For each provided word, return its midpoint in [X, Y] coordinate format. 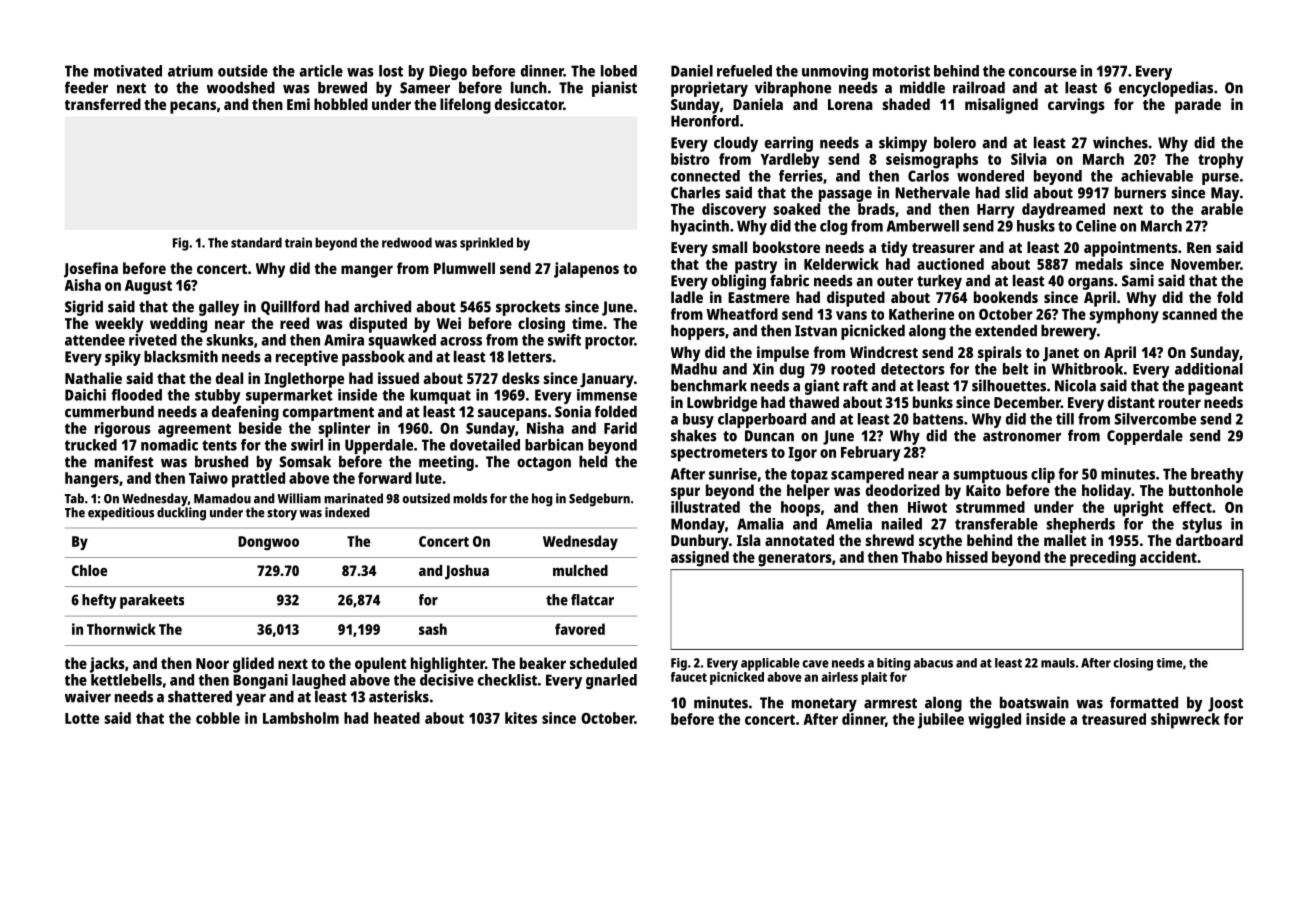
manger [367, 271]
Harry [996, 211]
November [1205, 264]
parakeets [152, 601]
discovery [734, 211]
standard [256, 242]
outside [243, 71]
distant [1131, 402]
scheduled [603, 663]
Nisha [545, 428]
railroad [979, 87]
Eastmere [759, 297]
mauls [1058, 663]
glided [253, 665]
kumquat [440, 396]
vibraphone [793, 89]
